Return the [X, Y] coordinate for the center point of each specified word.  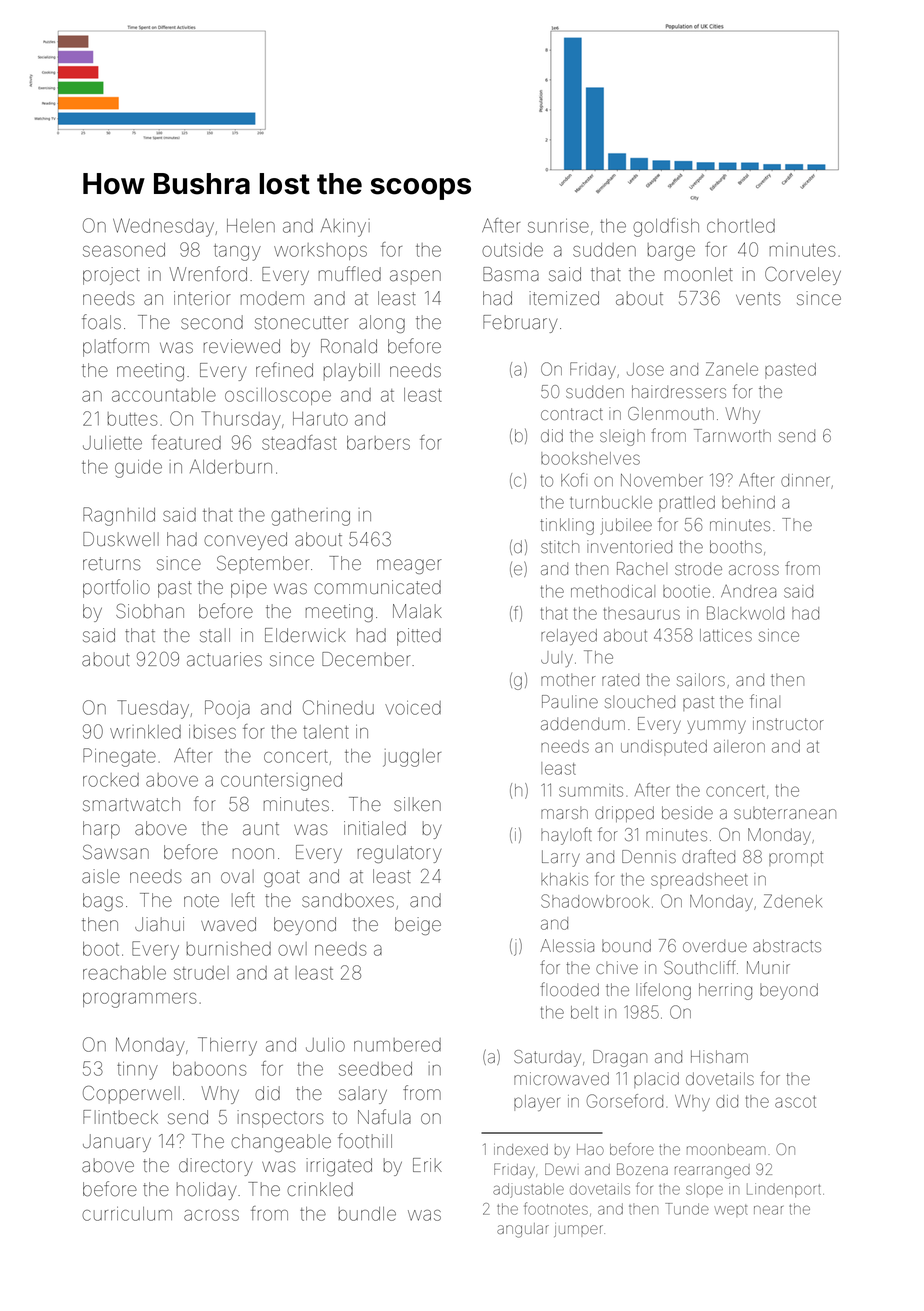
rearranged [712, 1171]
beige [418, 926]
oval [237, 876]
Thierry [227, 1046]
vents [758, 299]
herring [725, 991]
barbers [378, 443]
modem [272, 298]
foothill [365, 1141]
